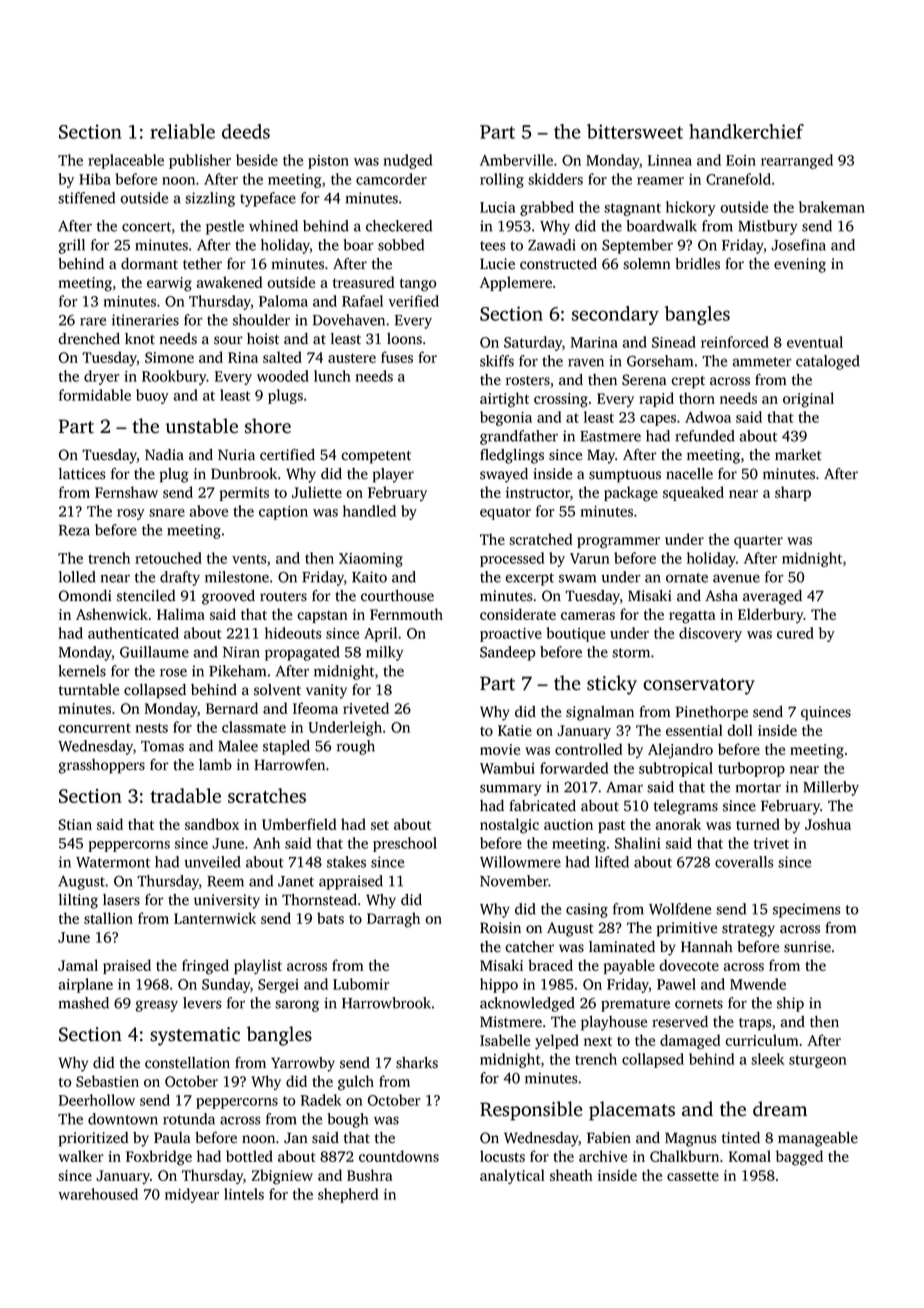 Image resolution: width=924 pixels, height=1308 pixels. Describe the element at coordinates (762, 362) in the image. I see `ammeter` at that location.
